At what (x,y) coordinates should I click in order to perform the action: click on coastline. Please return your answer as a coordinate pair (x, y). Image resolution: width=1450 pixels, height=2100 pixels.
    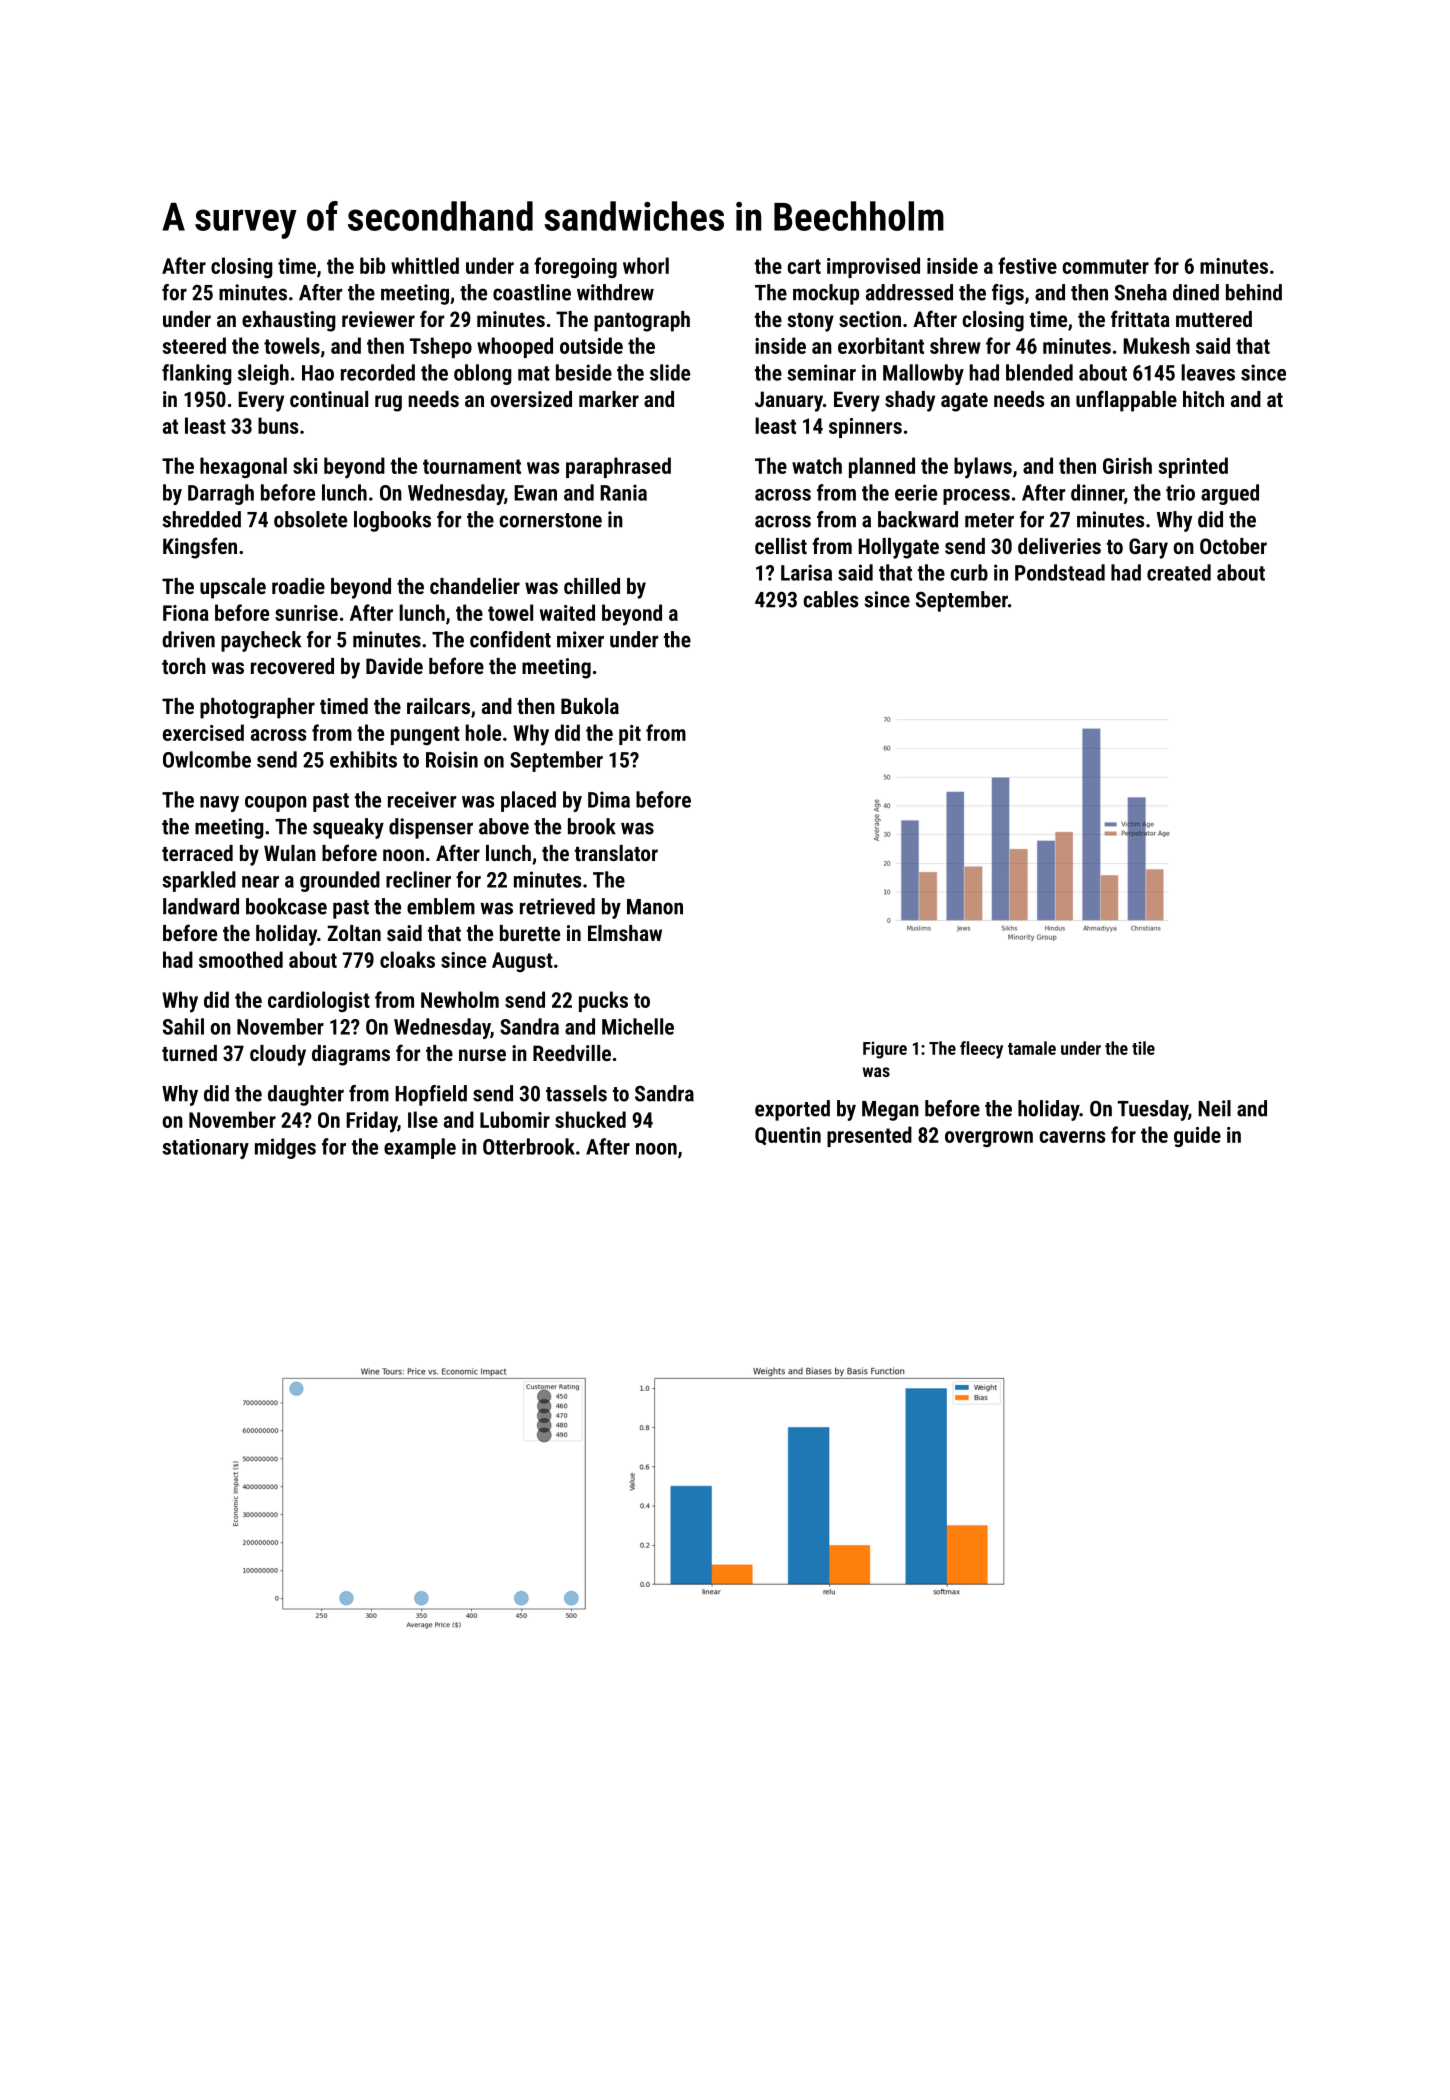
    Looking at the image, I should click on (532, 292).
